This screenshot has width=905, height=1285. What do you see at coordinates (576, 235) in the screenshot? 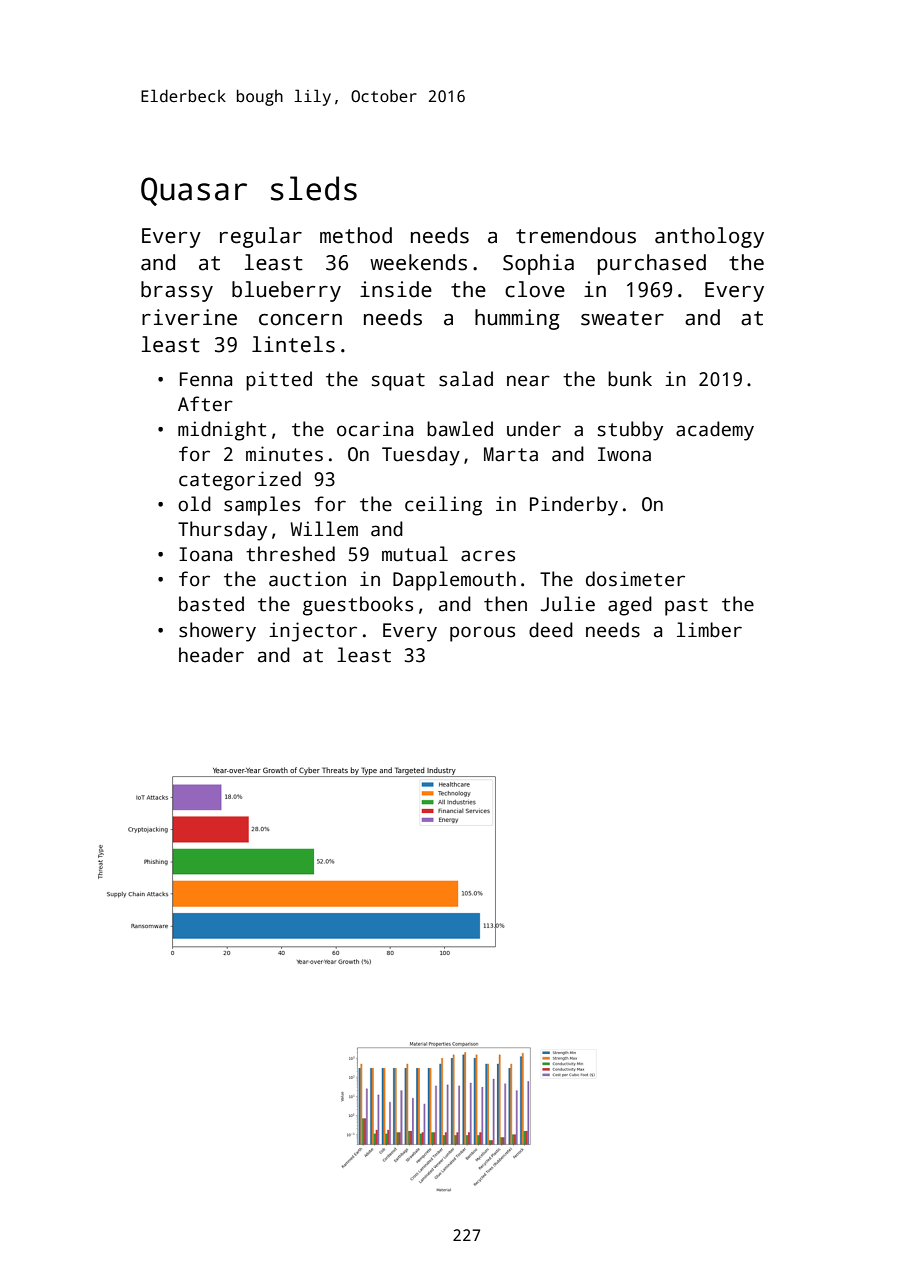
I see `tremendous` at bounding box center [576, 235].
